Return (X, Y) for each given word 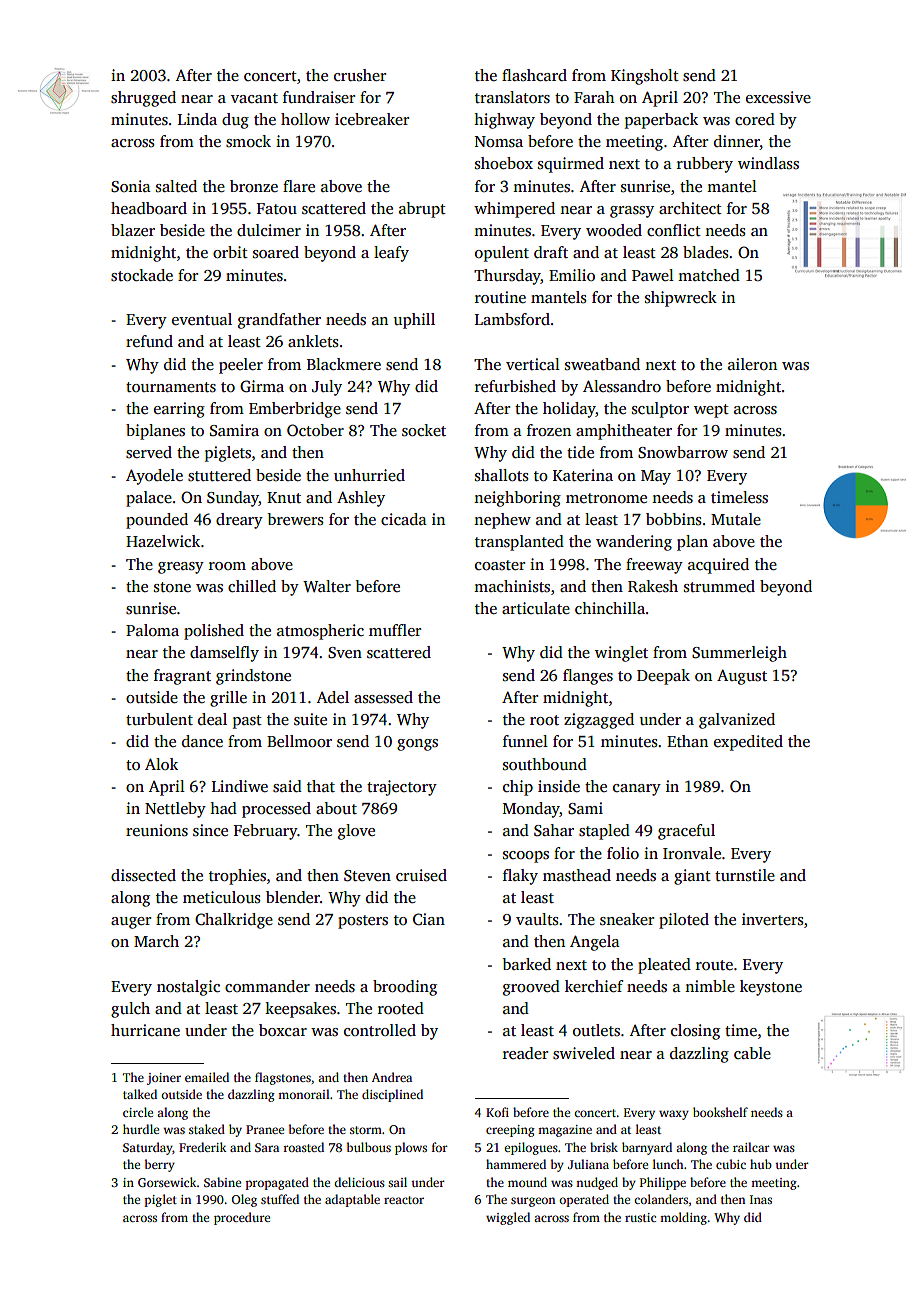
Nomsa (499, 142)
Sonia (131, 186)
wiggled (508, 1218)
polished (214, 632)
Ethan (687, 741)
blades (706, 252)
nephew (502, 521)
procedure (242, 1218)
